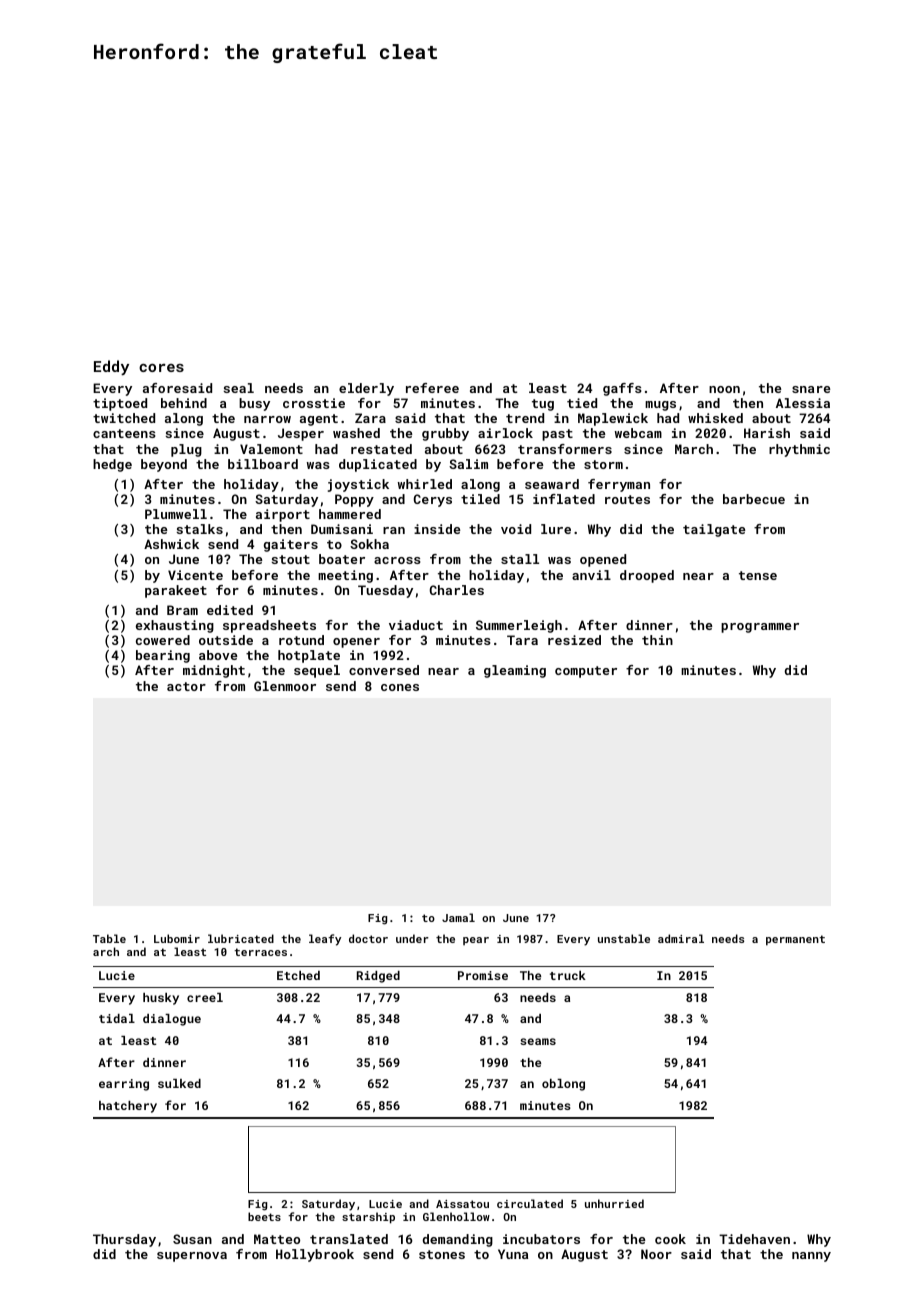 Image resolution: width=924 pixels, height=1308 pixels. Describe the element at coordinates (315, 1255) in the screenshot. I see `Hollybrook` at that location.
